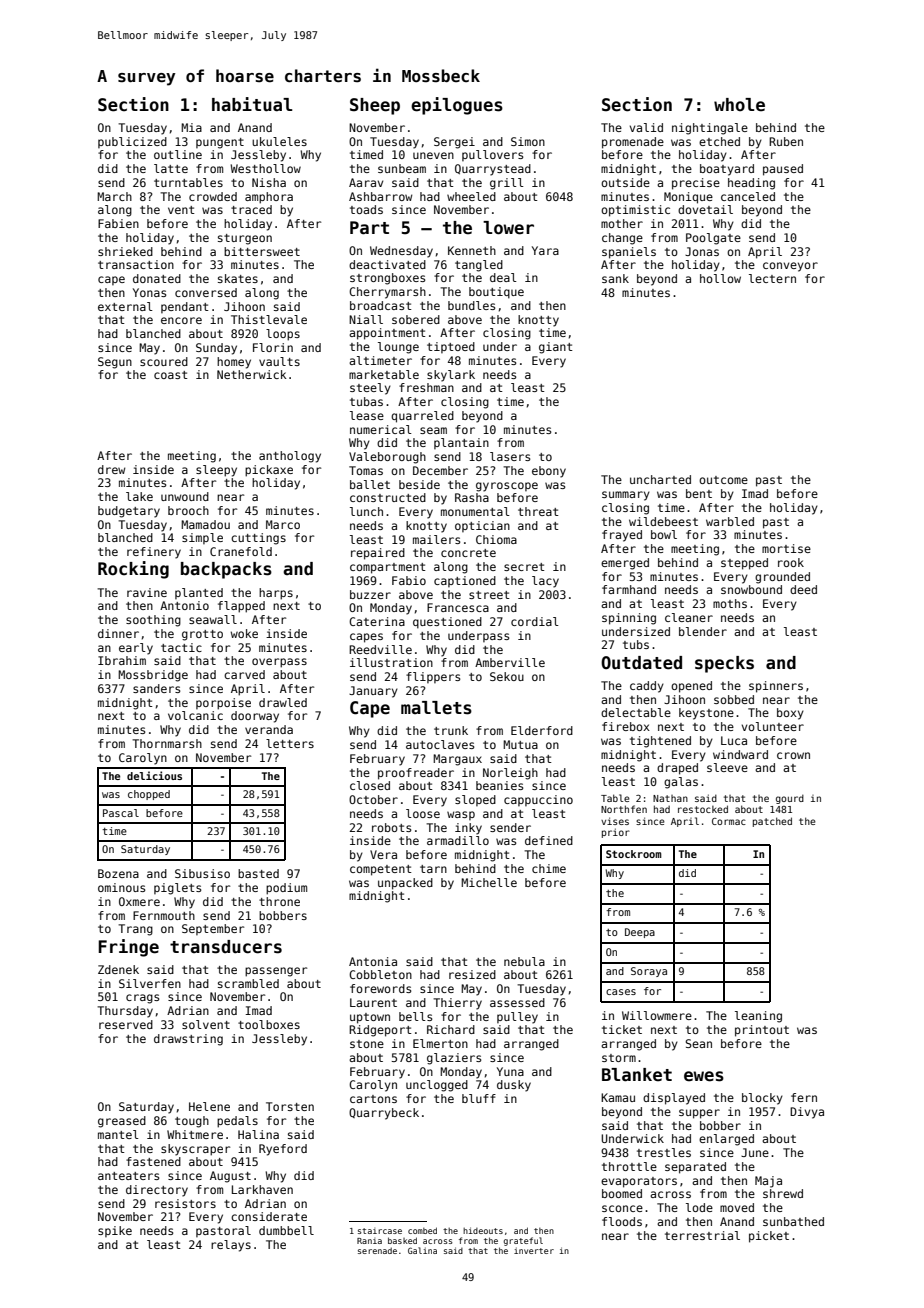 The height and width of the screenshot is (1308, 924). What do you see at coordinates (517, 1018) in the screenshot?
I see `pulley` at bounding box center [517, 1018].
